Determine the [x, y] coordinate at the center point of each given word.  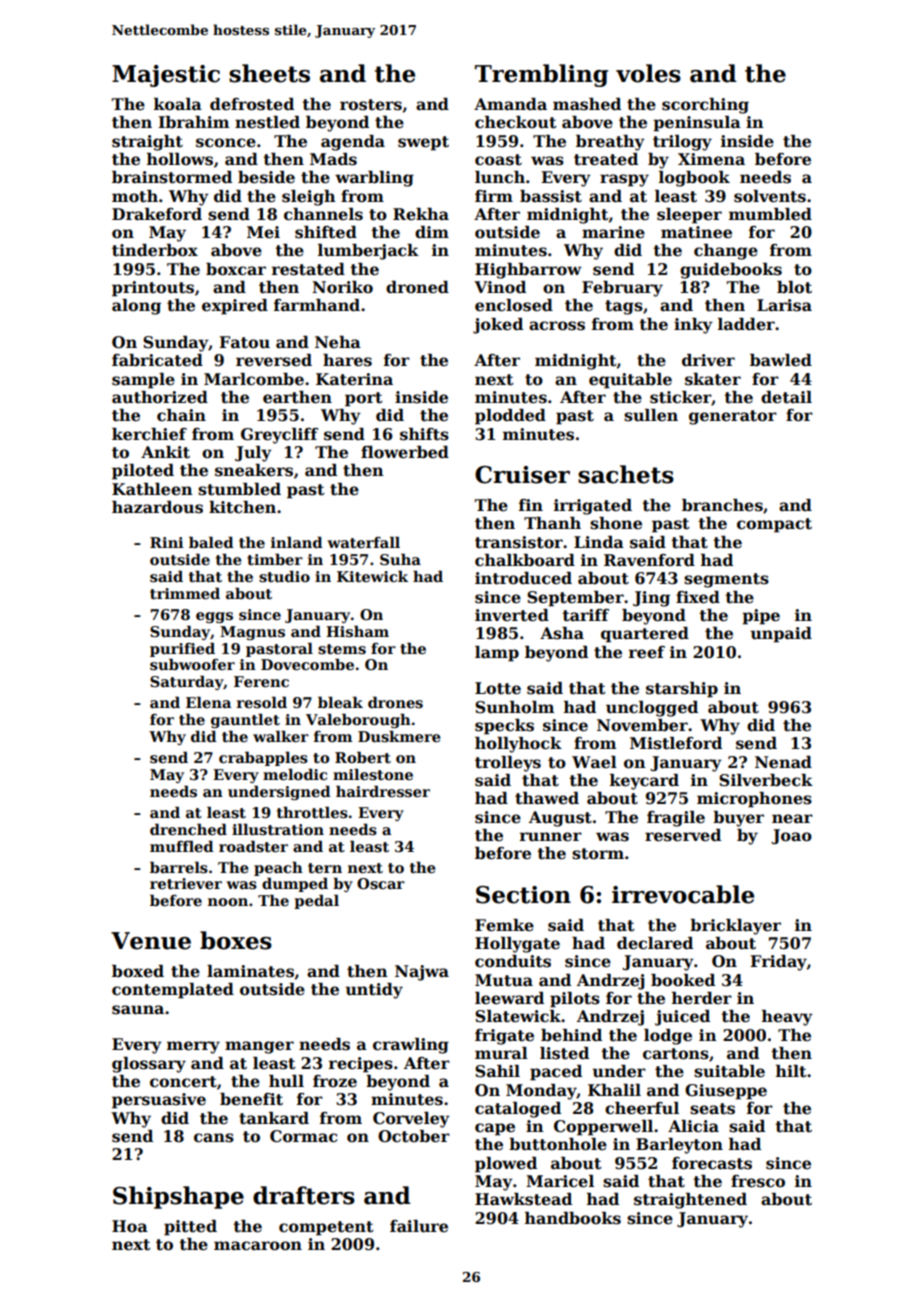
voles [648, 73]
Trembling [541, 75]
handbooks [573, 1218]
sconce [226, 143]
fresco [758, 1181]
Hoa [130, 1226]
